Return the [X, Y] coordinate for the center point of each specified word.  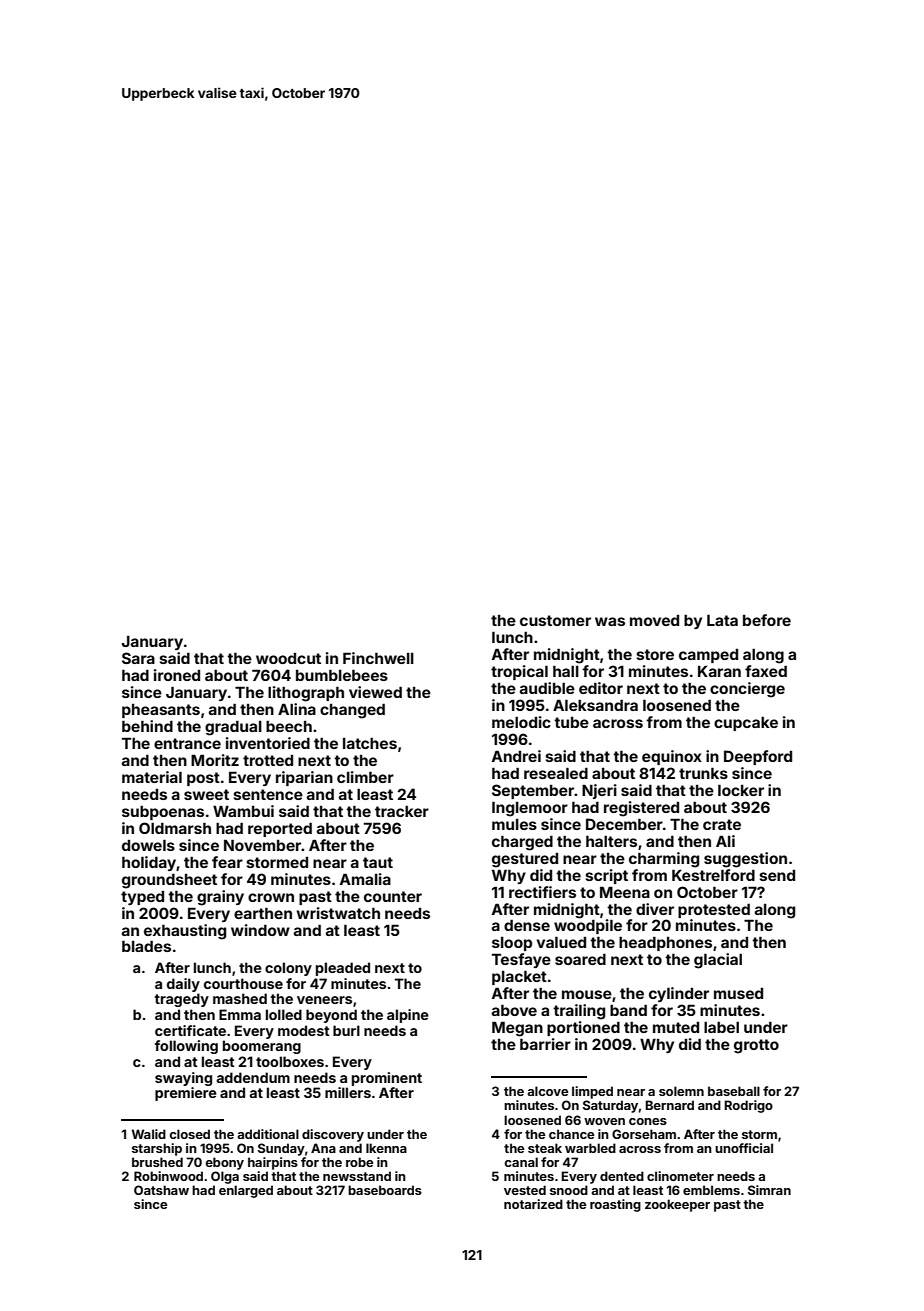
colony [288, 969]
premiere [186, 1094]
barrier [545, 1044]
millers [348, 1092]
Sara [138, 658]
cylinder [679, 994]
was [610, 621]
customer [555, 620]
